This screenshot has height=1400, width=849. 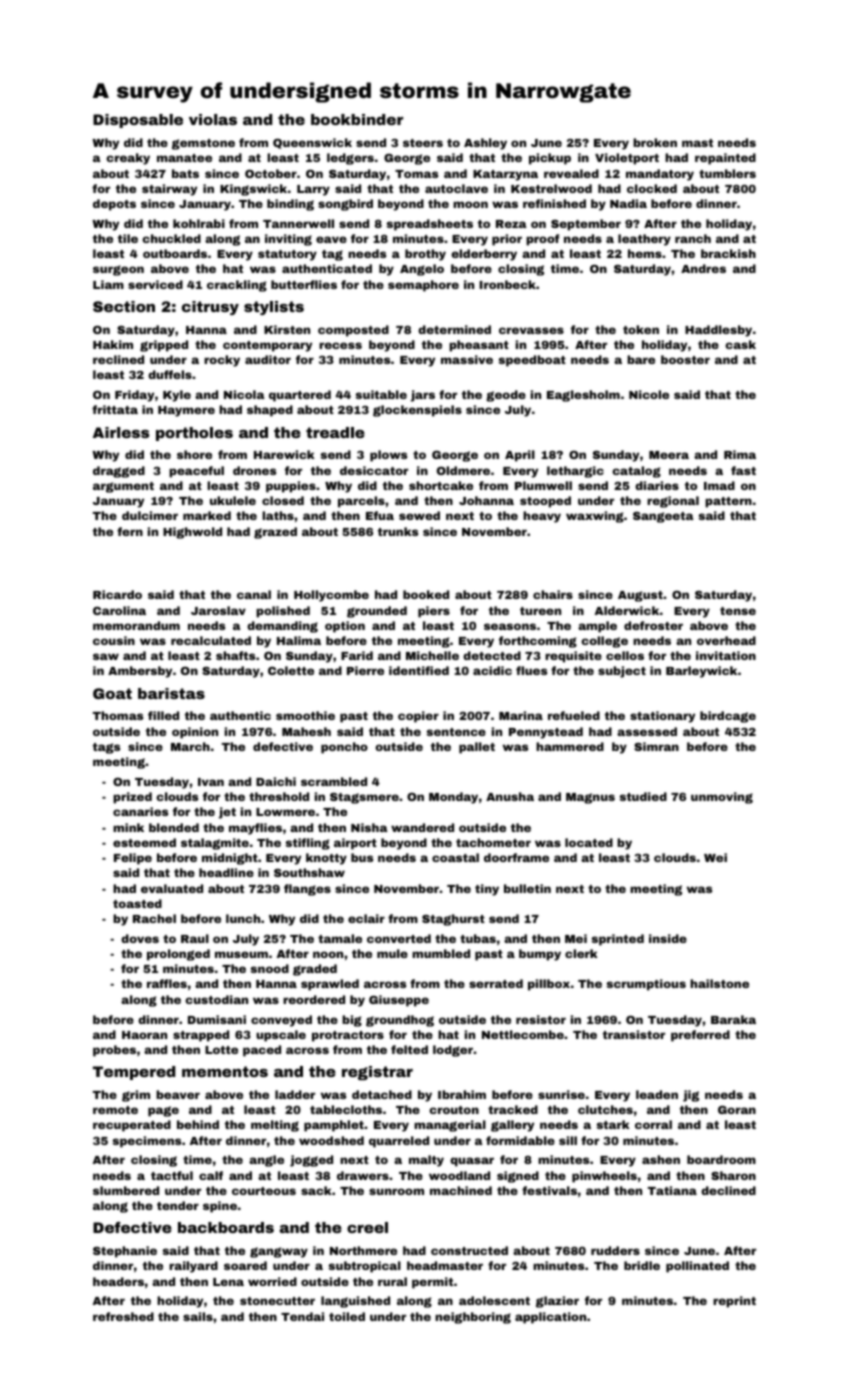 I want to click on constructed, so click(x=469, y=1250).
